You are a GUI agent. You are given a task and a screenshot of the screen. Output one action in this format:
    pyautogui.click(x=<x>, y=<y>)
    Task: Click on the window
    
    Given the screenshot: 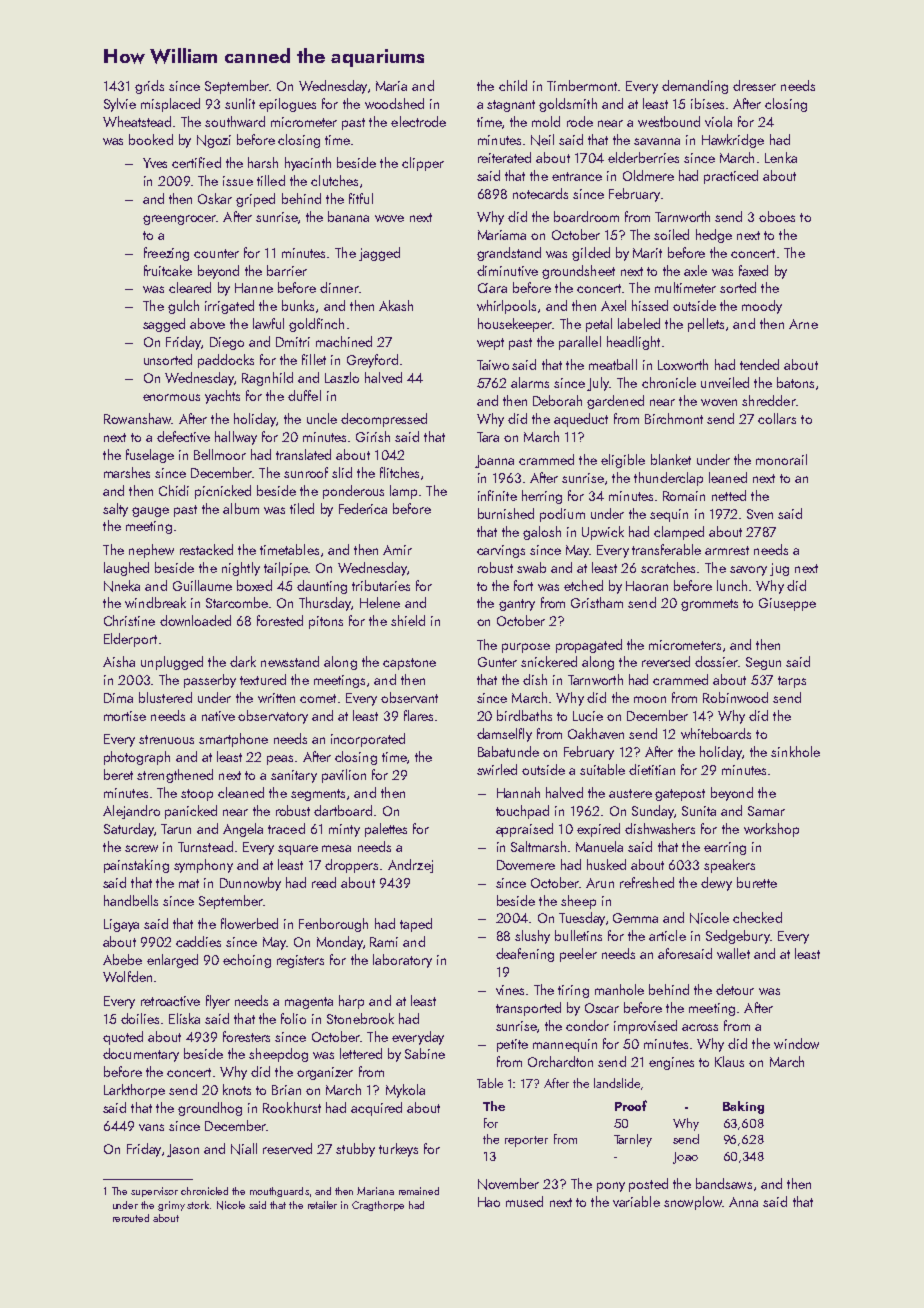 What is the action you would take?
    pyautogui.click(x=796, y=1043)
